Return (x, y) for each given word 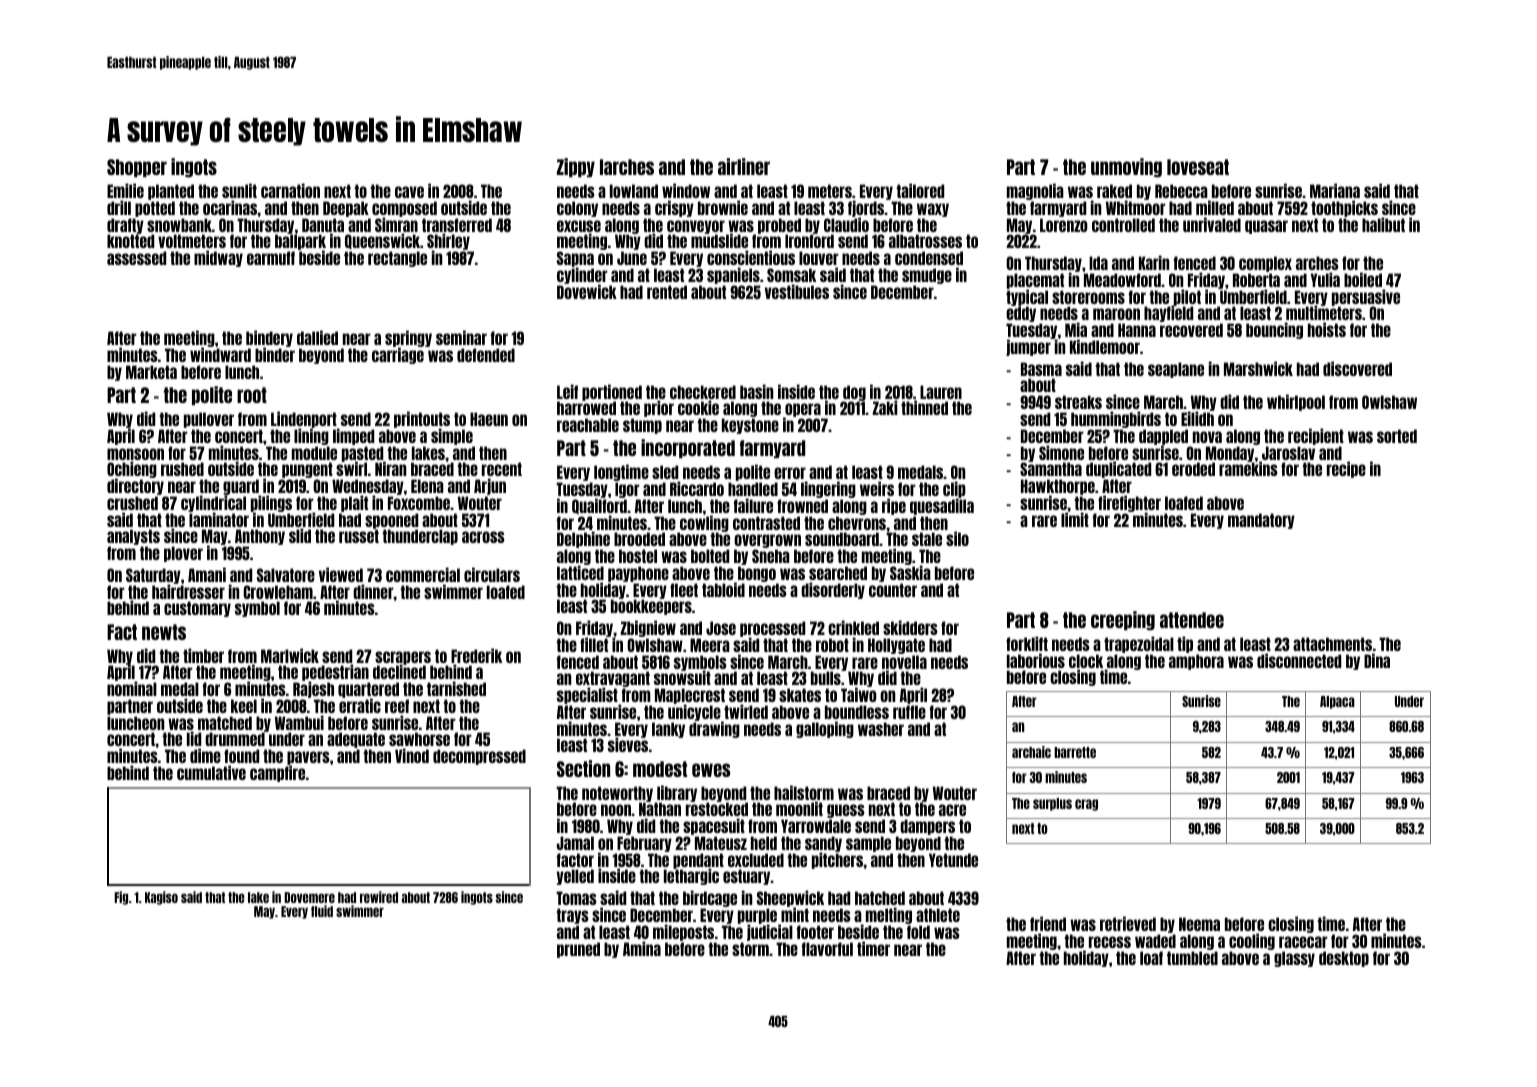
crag (1086, 805)
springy (408, 339)
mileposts (683, 932)
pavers (308, 758)
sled (665, 472)
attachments (1332, 644)
